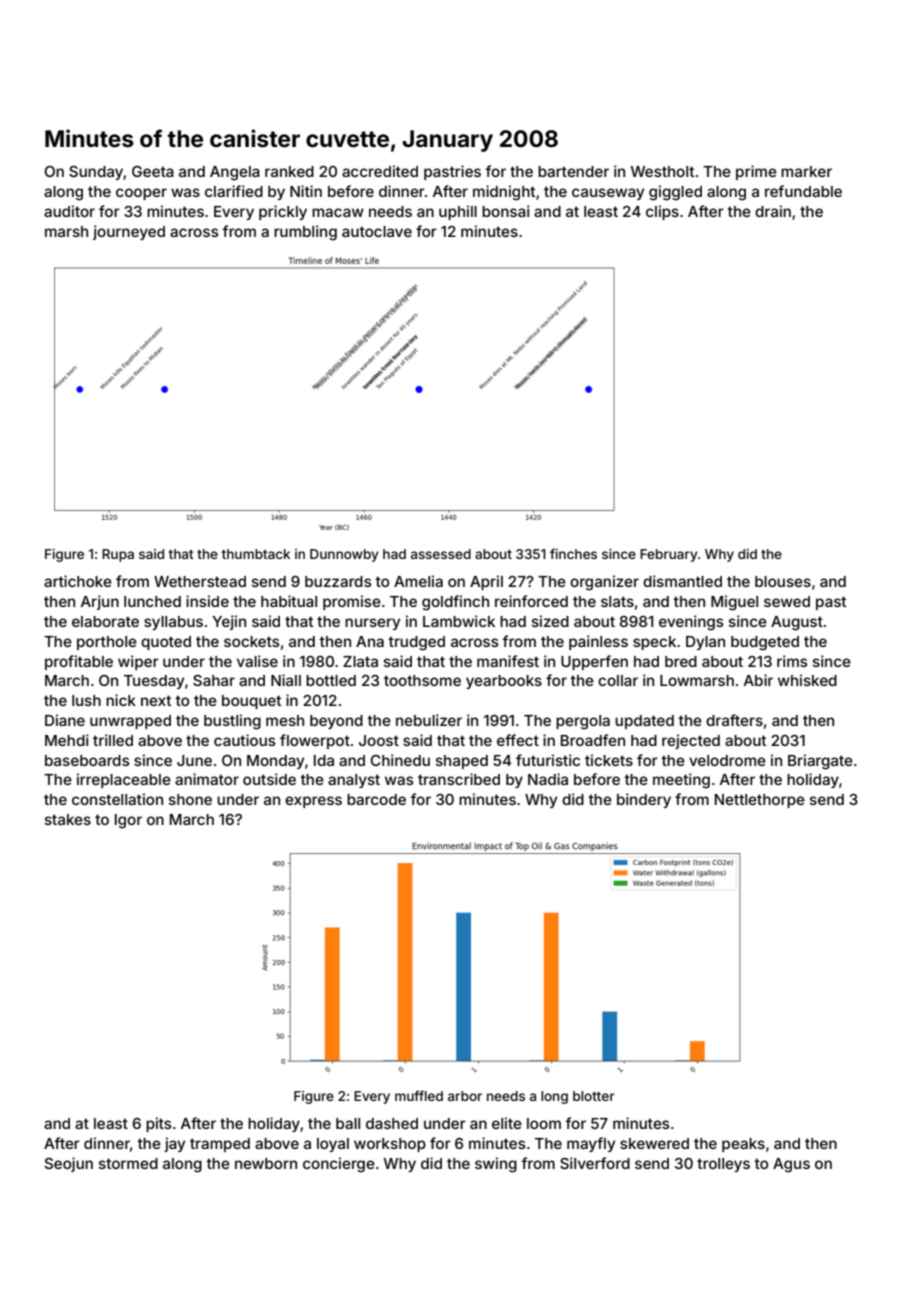  Describe the element at coordinates (416, 643) in the screenshot. I see `trudged` at that location.
